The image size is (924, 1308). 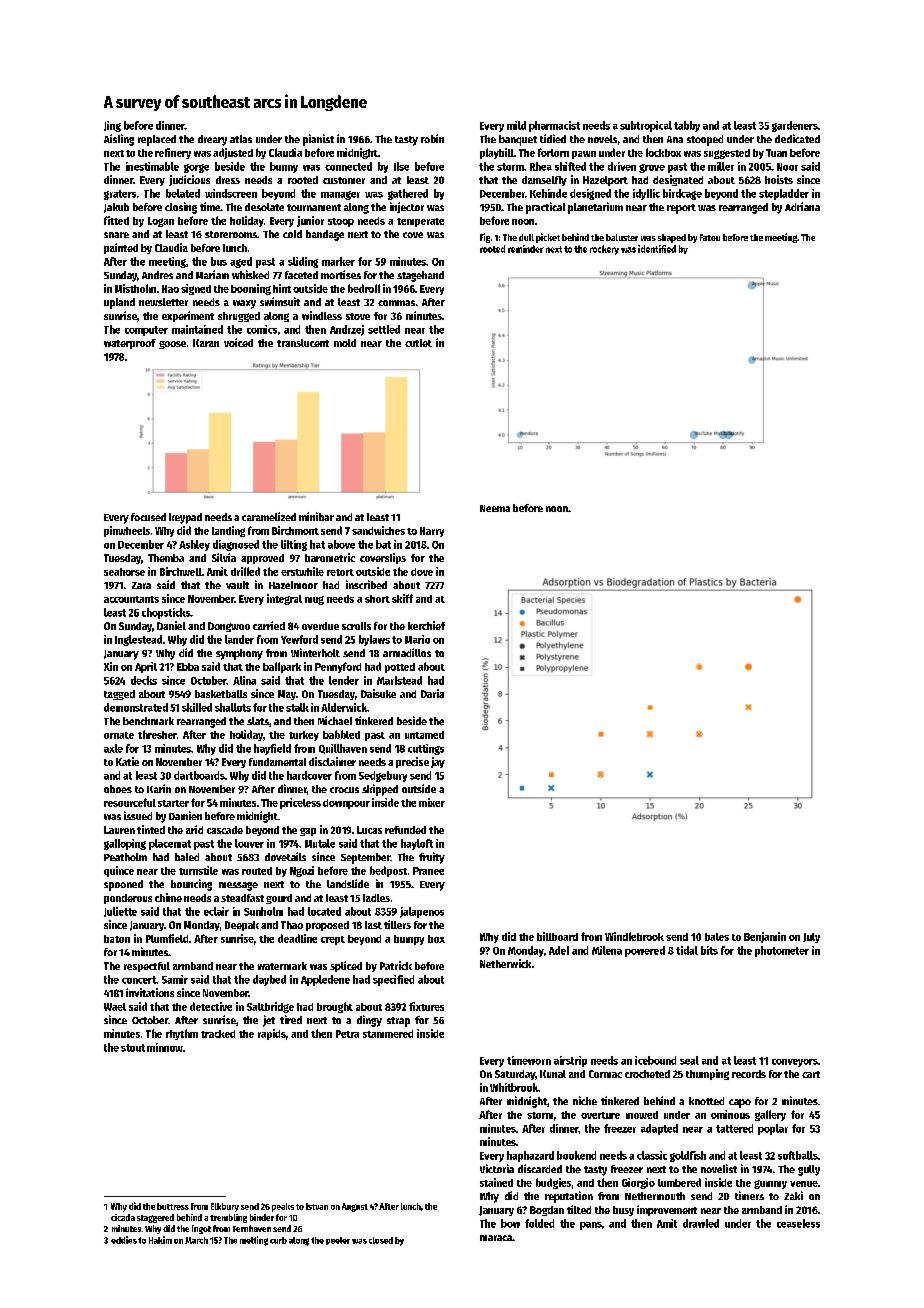 What do you see at coordinates (710, 237) in the screenshot?
I see `Fatou` at bounding box center [710, 237].
